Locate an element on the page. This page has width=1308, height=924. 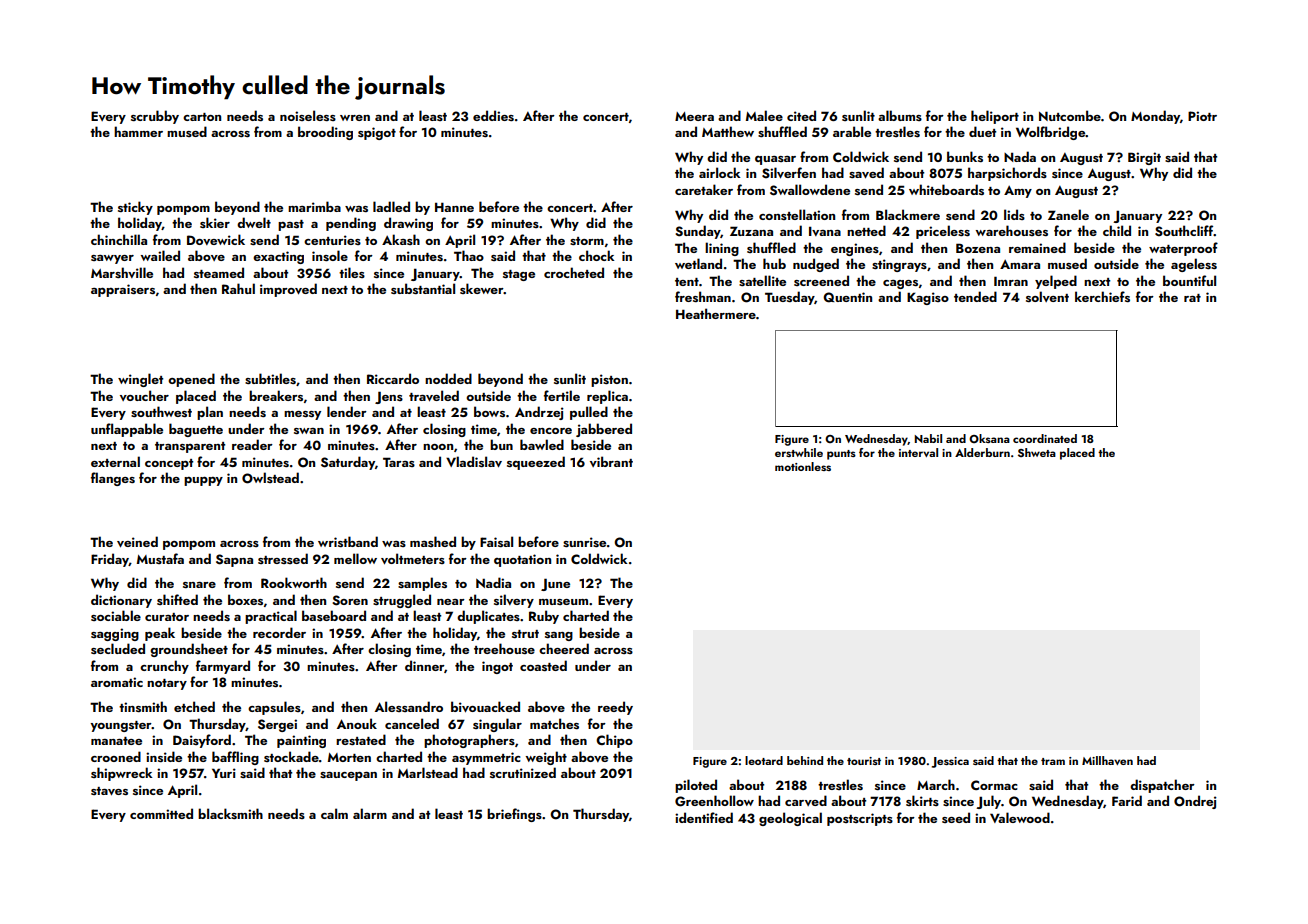
past is located at coordinates (291, 225).
